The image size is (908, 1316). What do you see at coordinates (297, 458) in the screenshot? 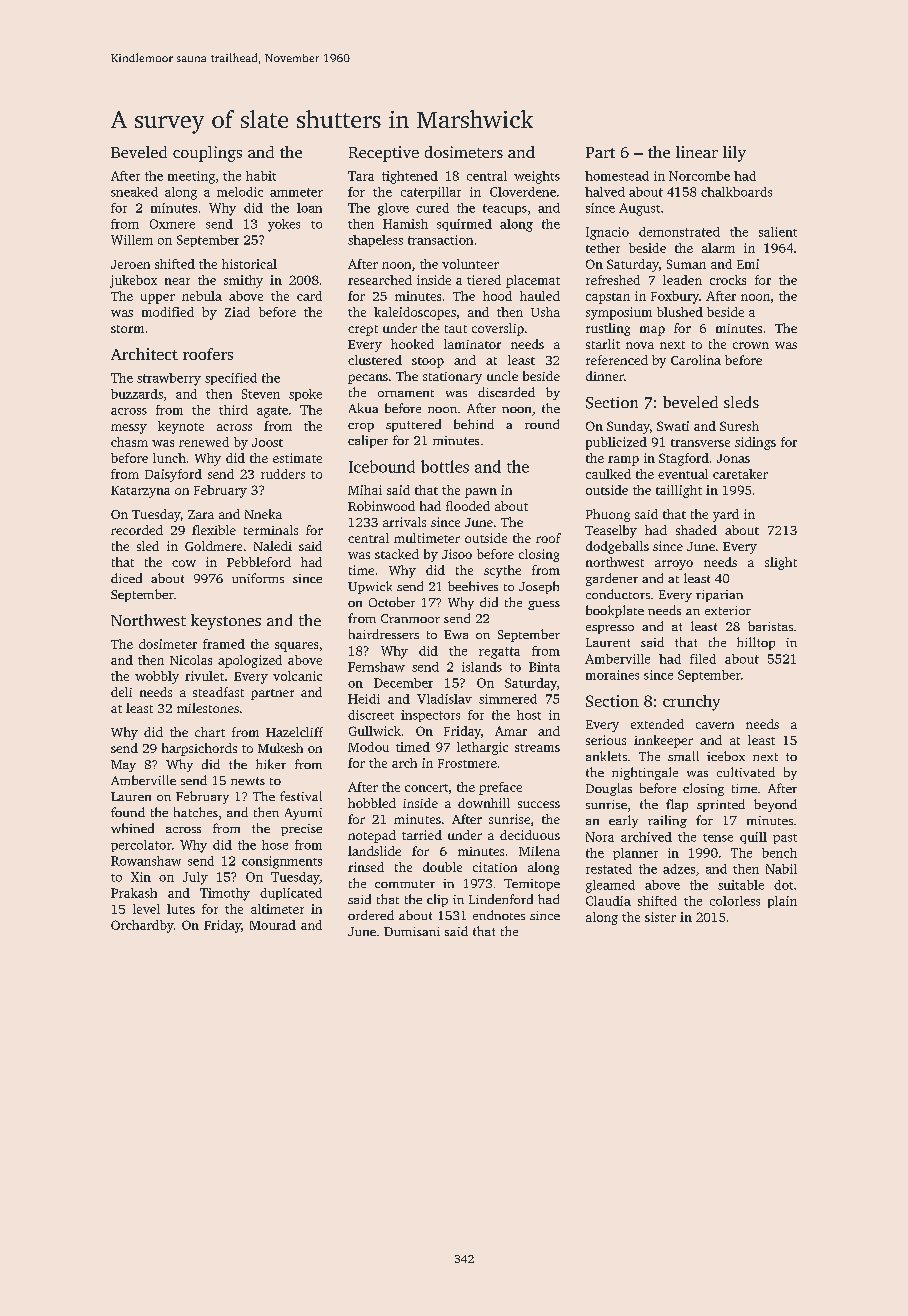
I see `estimate` at bounding box center [297, 458].
